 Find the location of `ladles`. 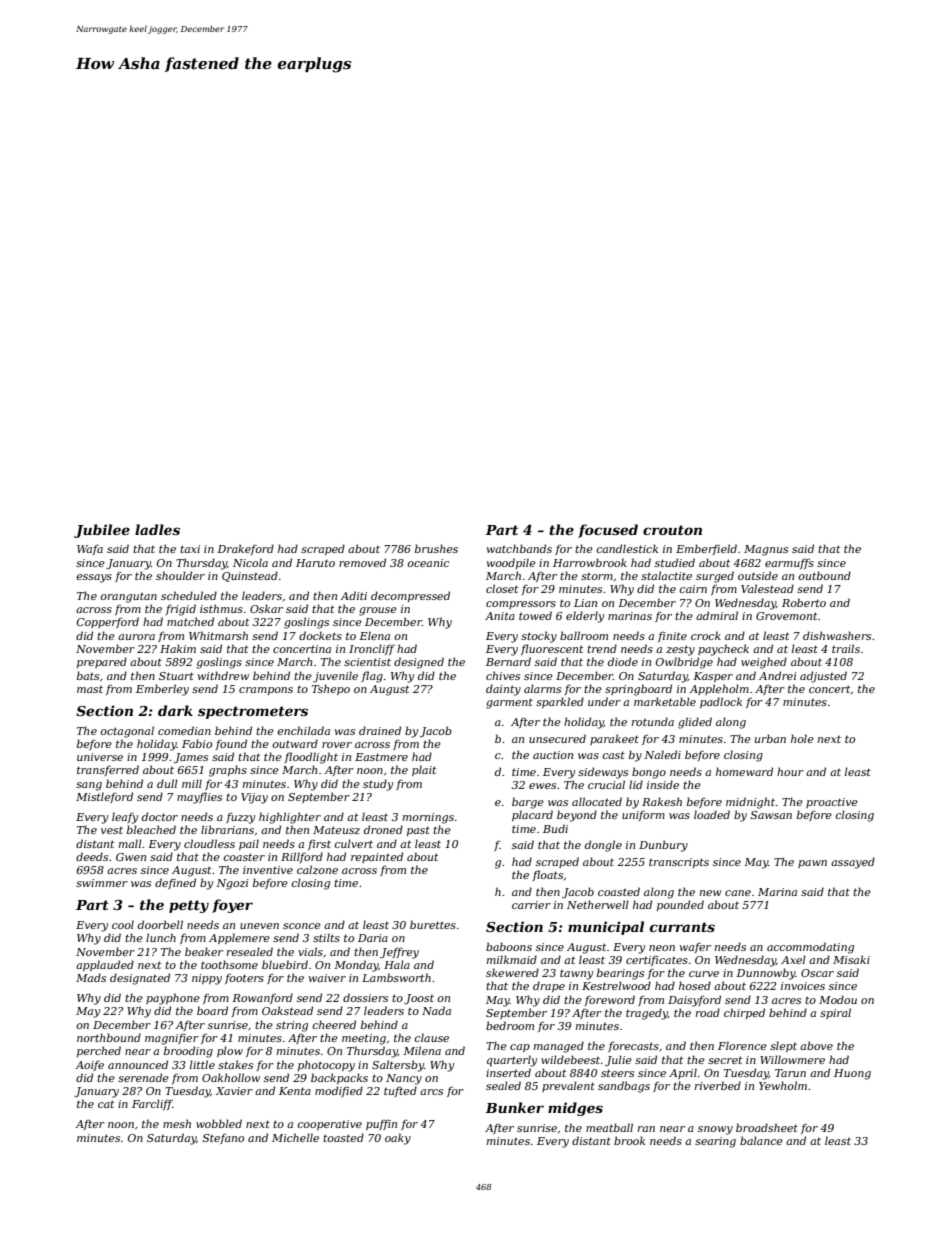

ladles is located at coordinates (157, 529).
